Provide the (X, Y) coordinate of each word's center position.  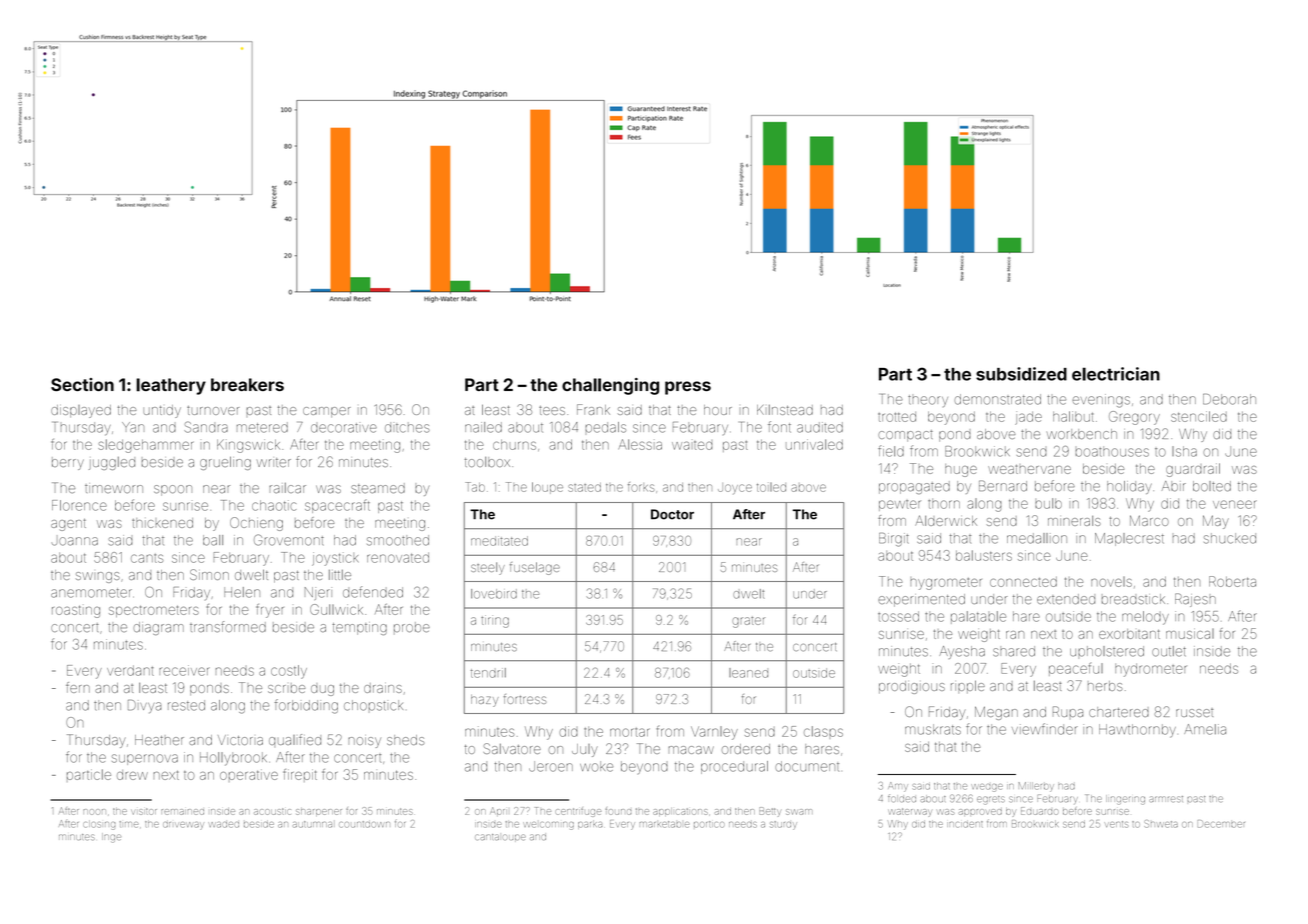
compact (905, 436)
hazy (485, 701)
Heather (159, 740)
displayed (81, 411)
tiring (495, 621)
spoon (173, 490)
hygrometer (946, 584)
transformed (228, 626)
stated (584, 487)
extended (1066, 599)
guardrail (1193, 470)
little (340, 575)
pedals (605, 427)
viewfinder (1045, 729)
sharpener (319, 812)
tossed (898, 616)
